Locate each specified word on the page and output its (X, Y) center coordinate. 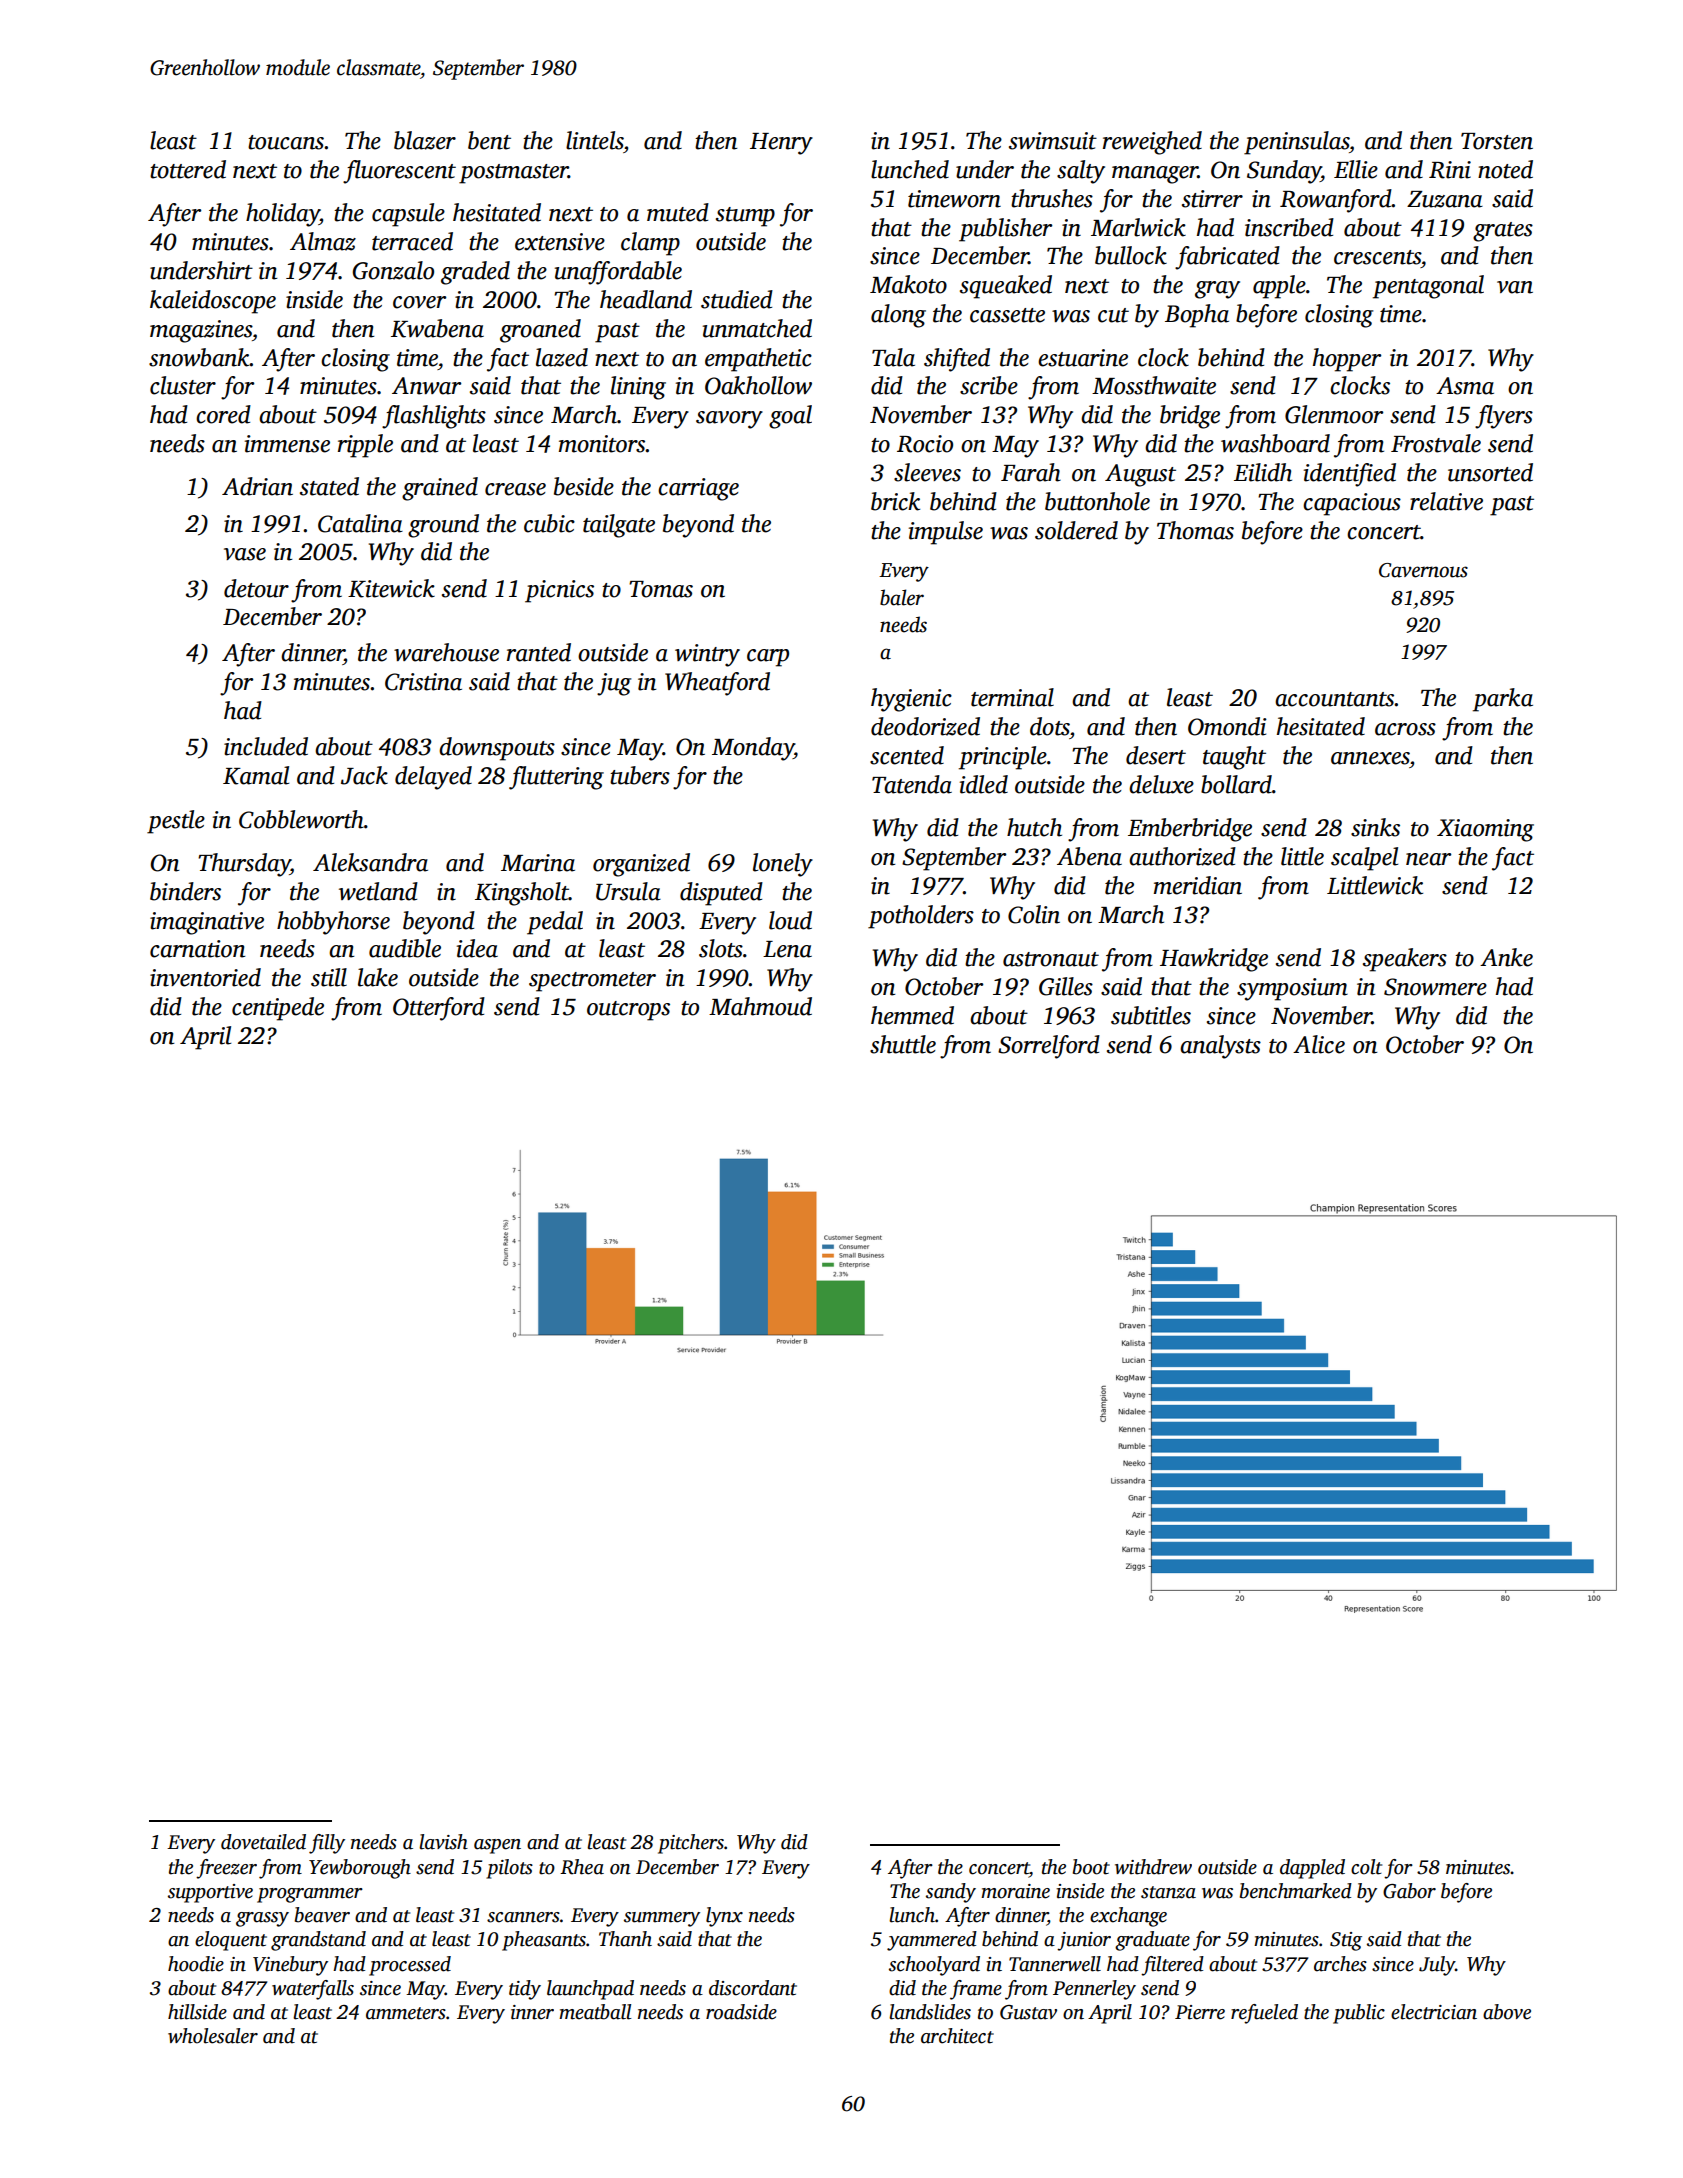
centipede (278, 1009)
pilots (509, 1869)
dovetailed (263, 1842)
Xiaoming (1485, 830)
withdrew (1153, 1867)
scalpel (1364, 859)
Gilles (1066, 986)
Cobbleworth (301, 819)
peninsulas (1296, 143)
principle (1003, 758)
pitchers (691, 1844)
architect (957, 2036)
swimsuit (1053, 141)
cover (419, 302)
